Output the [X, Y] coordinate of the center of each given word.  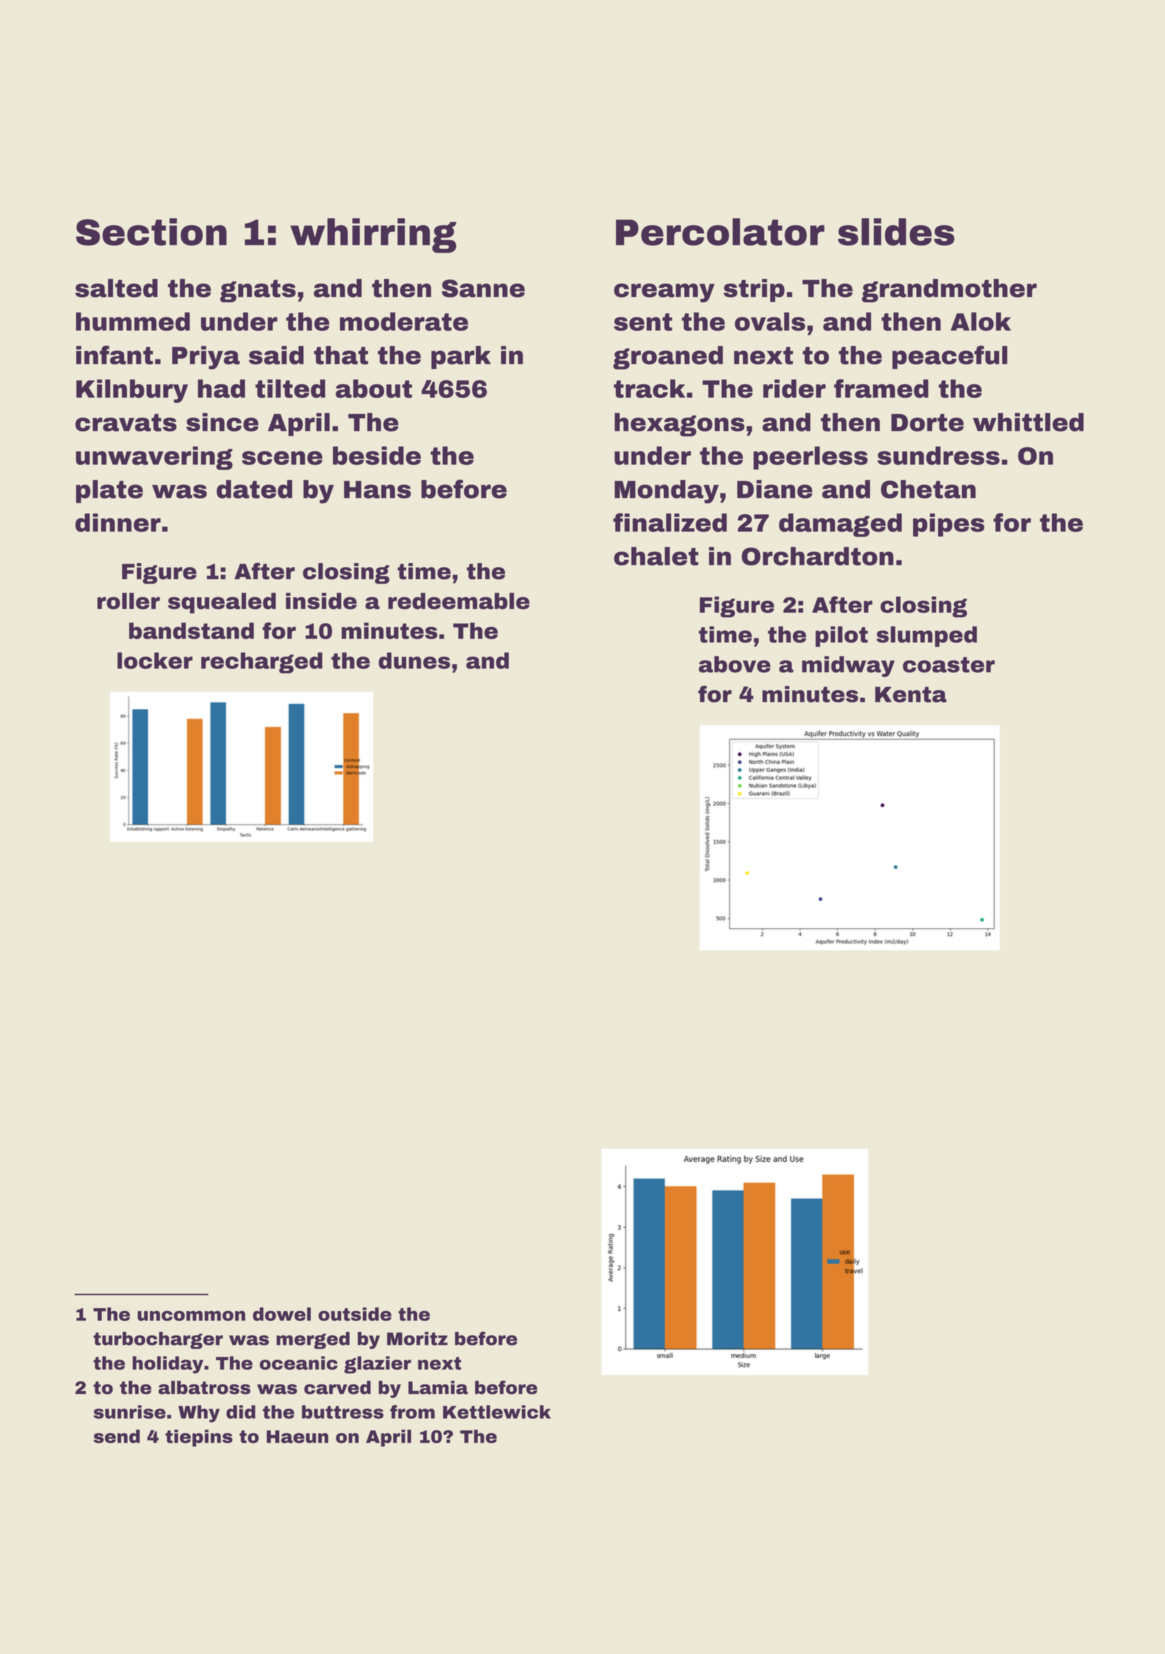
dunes [414, 660]
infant [114, 355]
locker [155, 660]
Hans [377, 490]
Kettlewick [497, 1412]
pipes [949, 525]
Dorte [927, 423]
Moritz [417, 1339]
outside [355, 1314]
